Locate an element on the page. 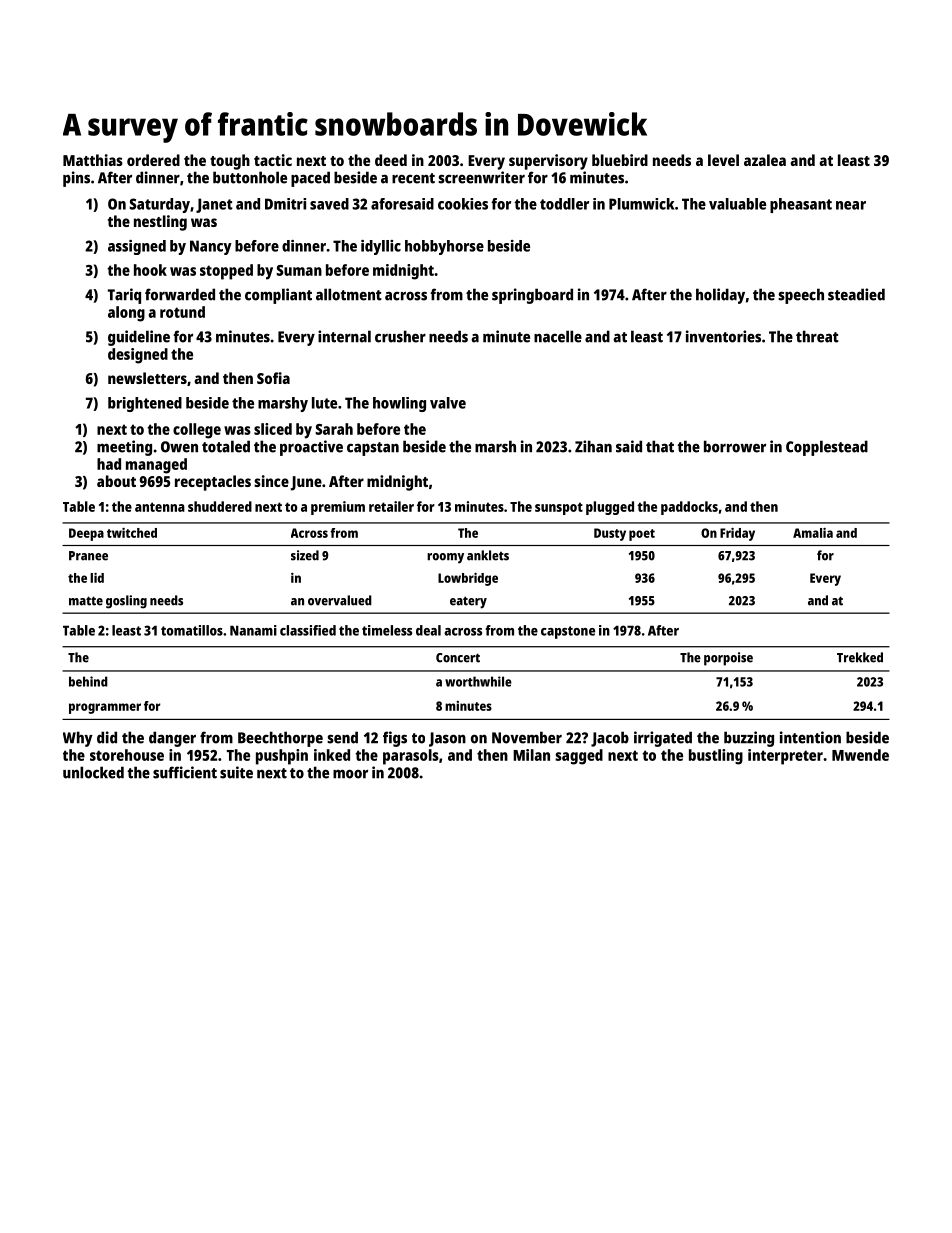 This document has height=1233, width=952. along is located at coordinates (126, 314).
